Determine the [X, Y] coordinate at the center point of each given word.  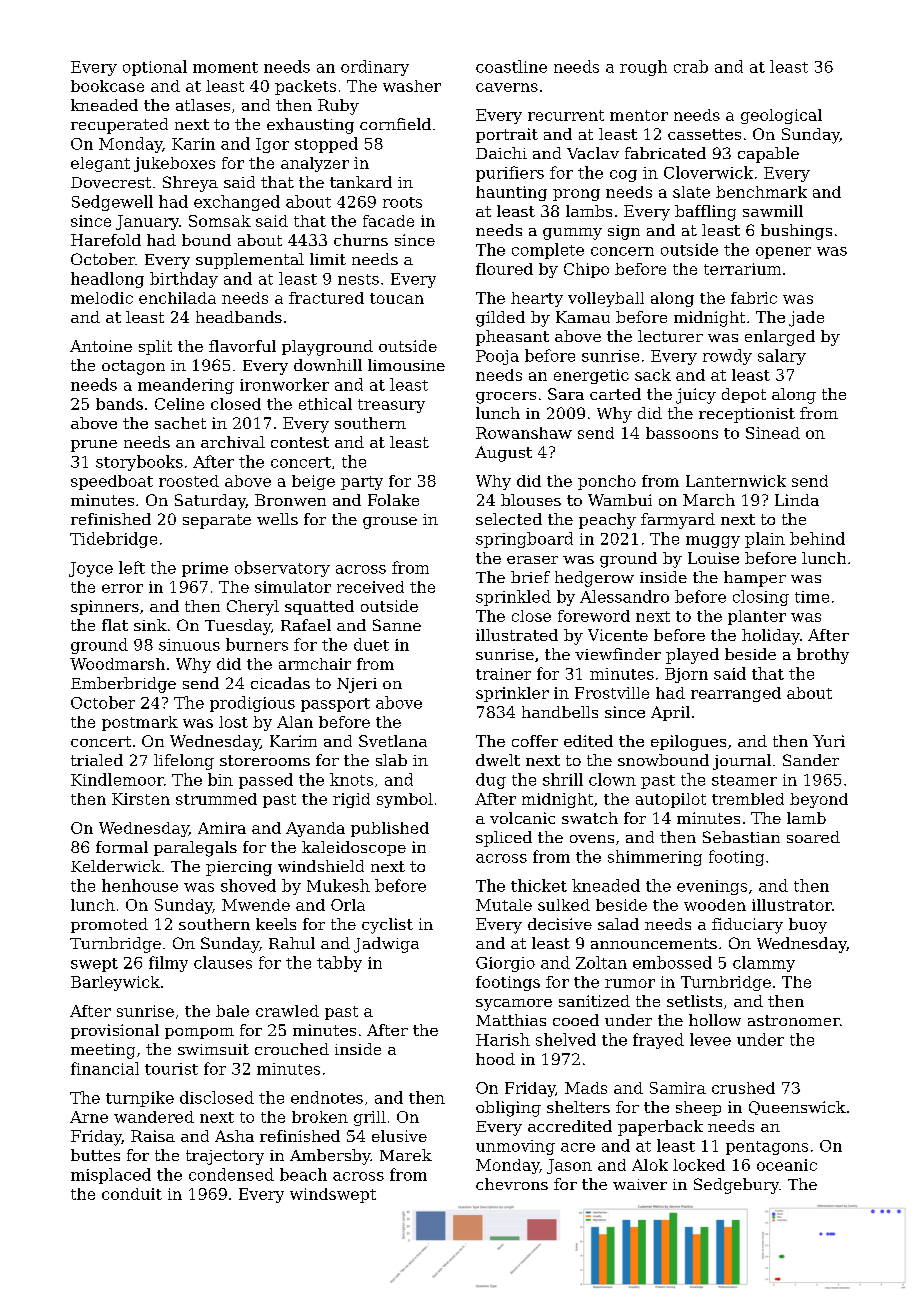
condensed [231, 1174]
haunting [511, 193]
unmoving [515, 1147]
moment [225, 67]
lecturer [670, 336]
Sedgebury [736, 1186]
